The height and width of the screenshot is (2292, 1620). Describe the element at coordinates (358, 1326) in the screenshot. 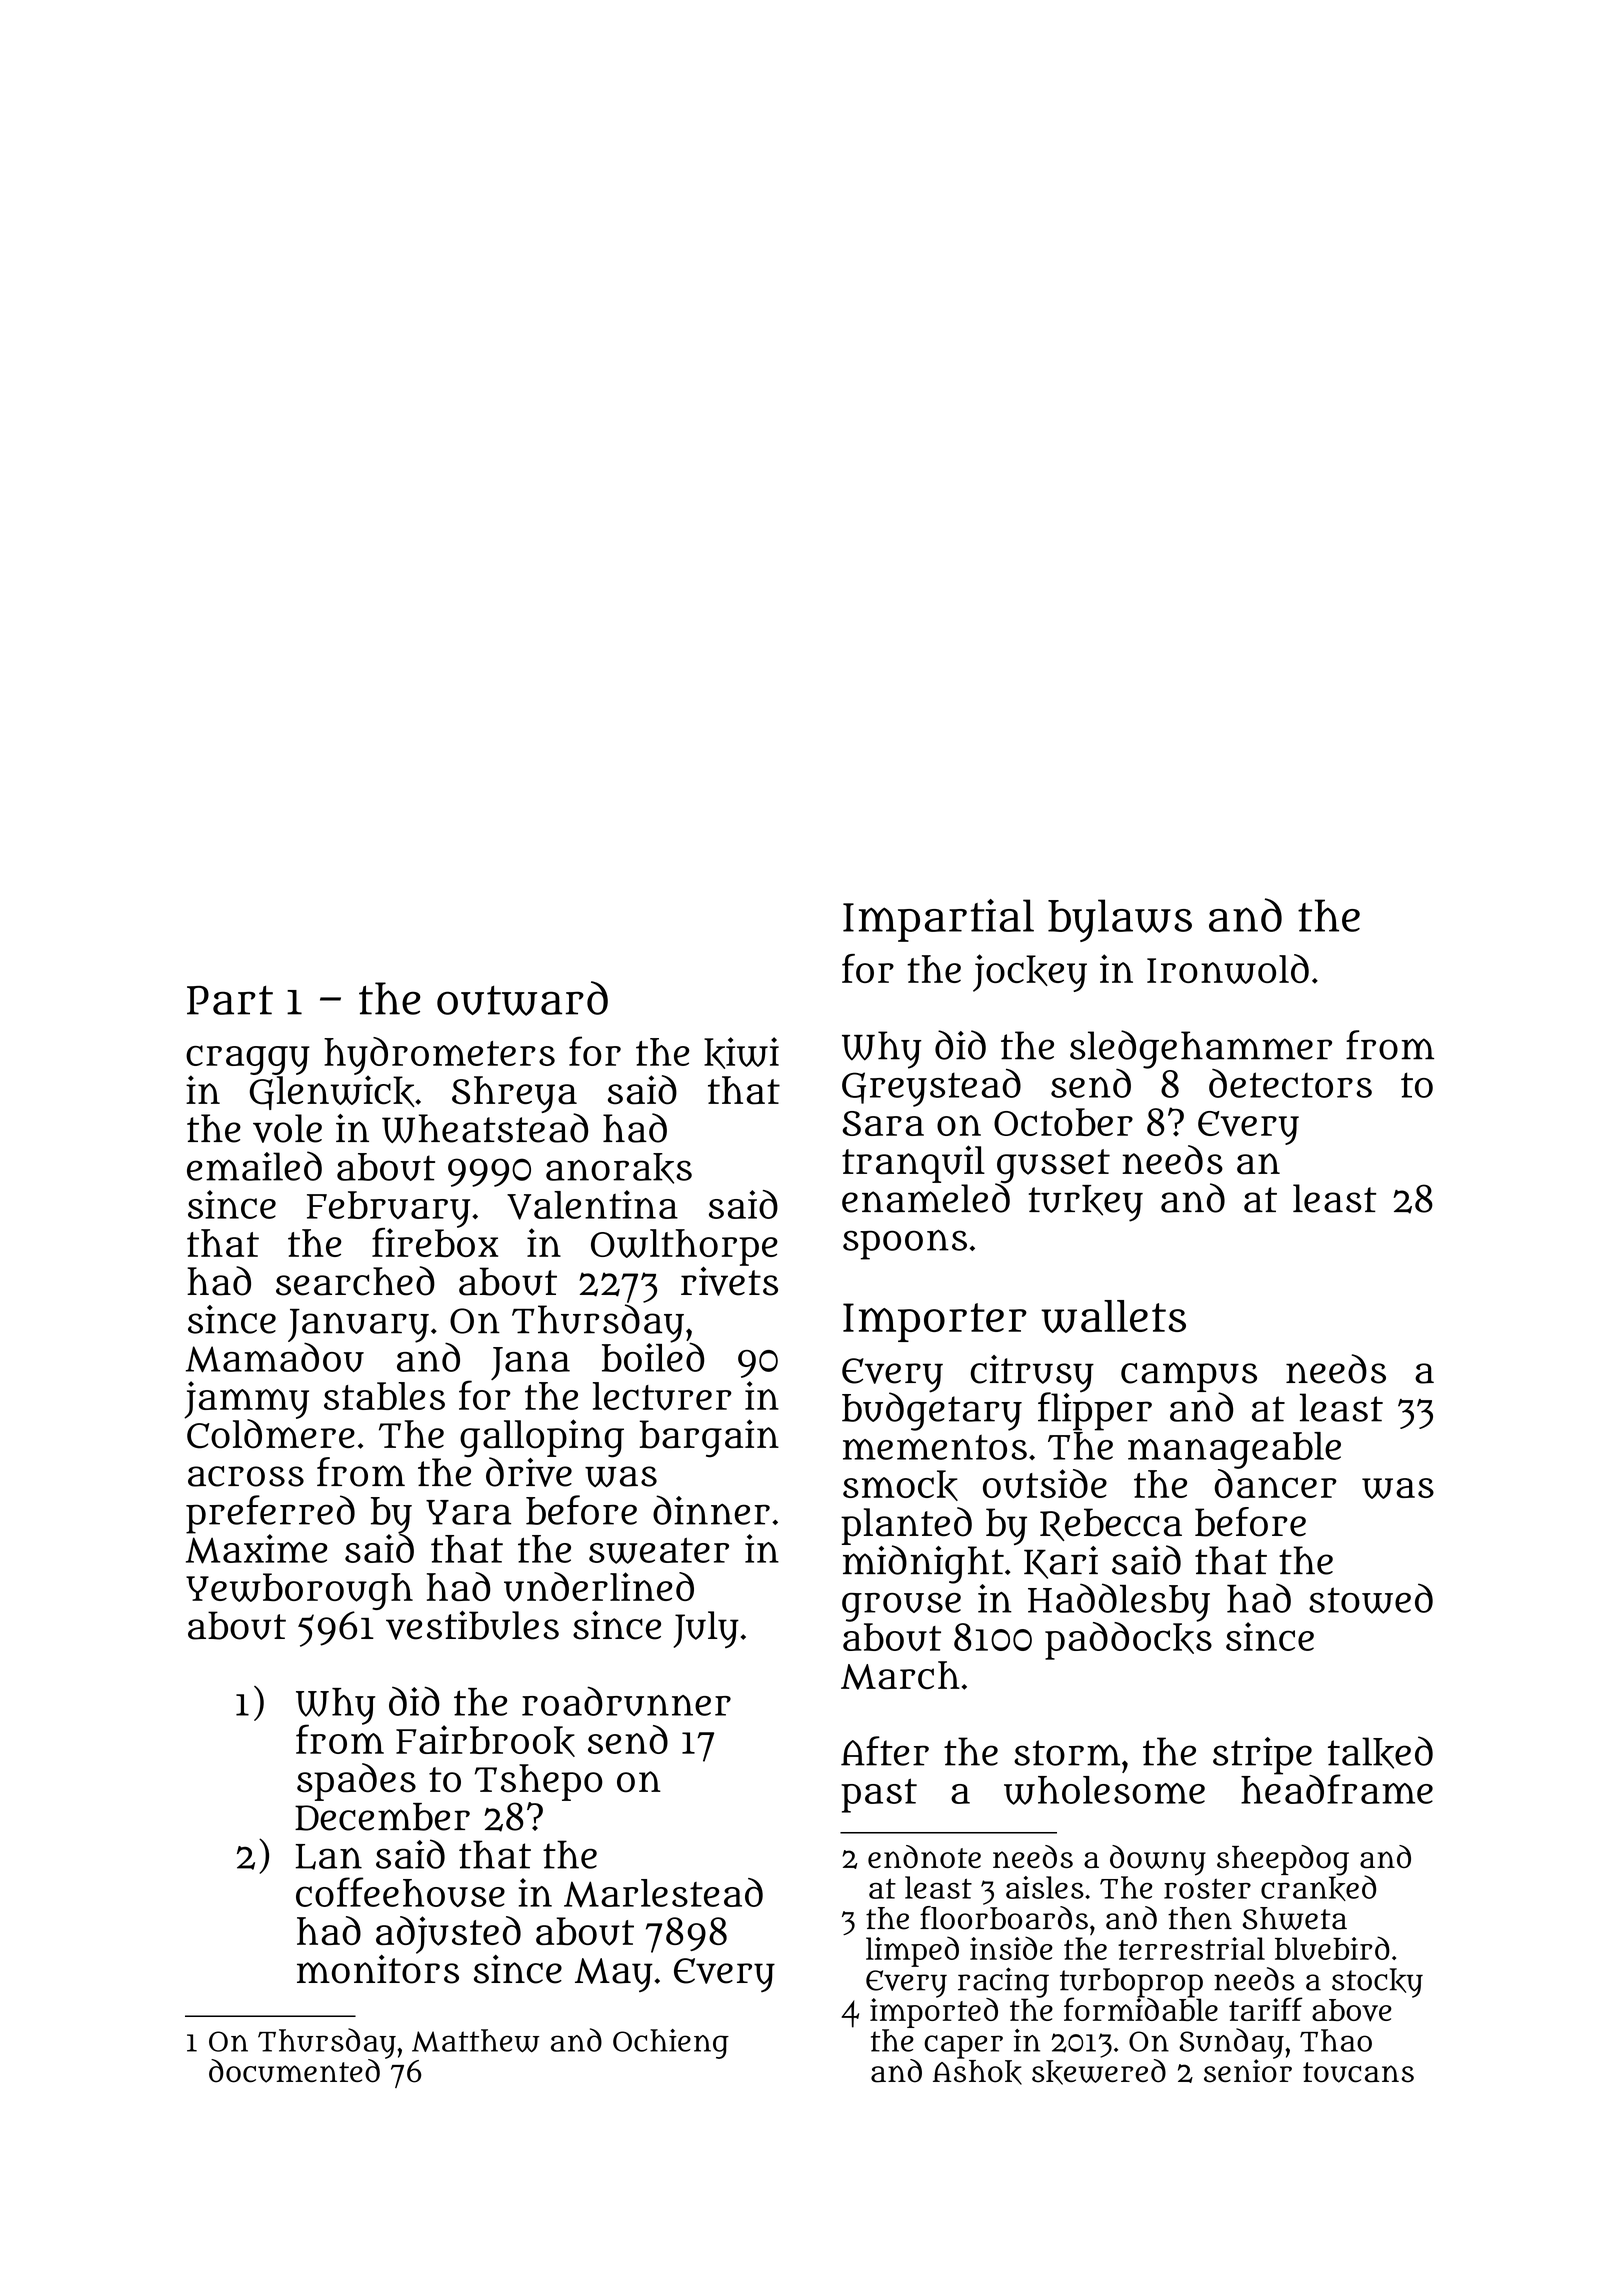

I see `January` at that location.
